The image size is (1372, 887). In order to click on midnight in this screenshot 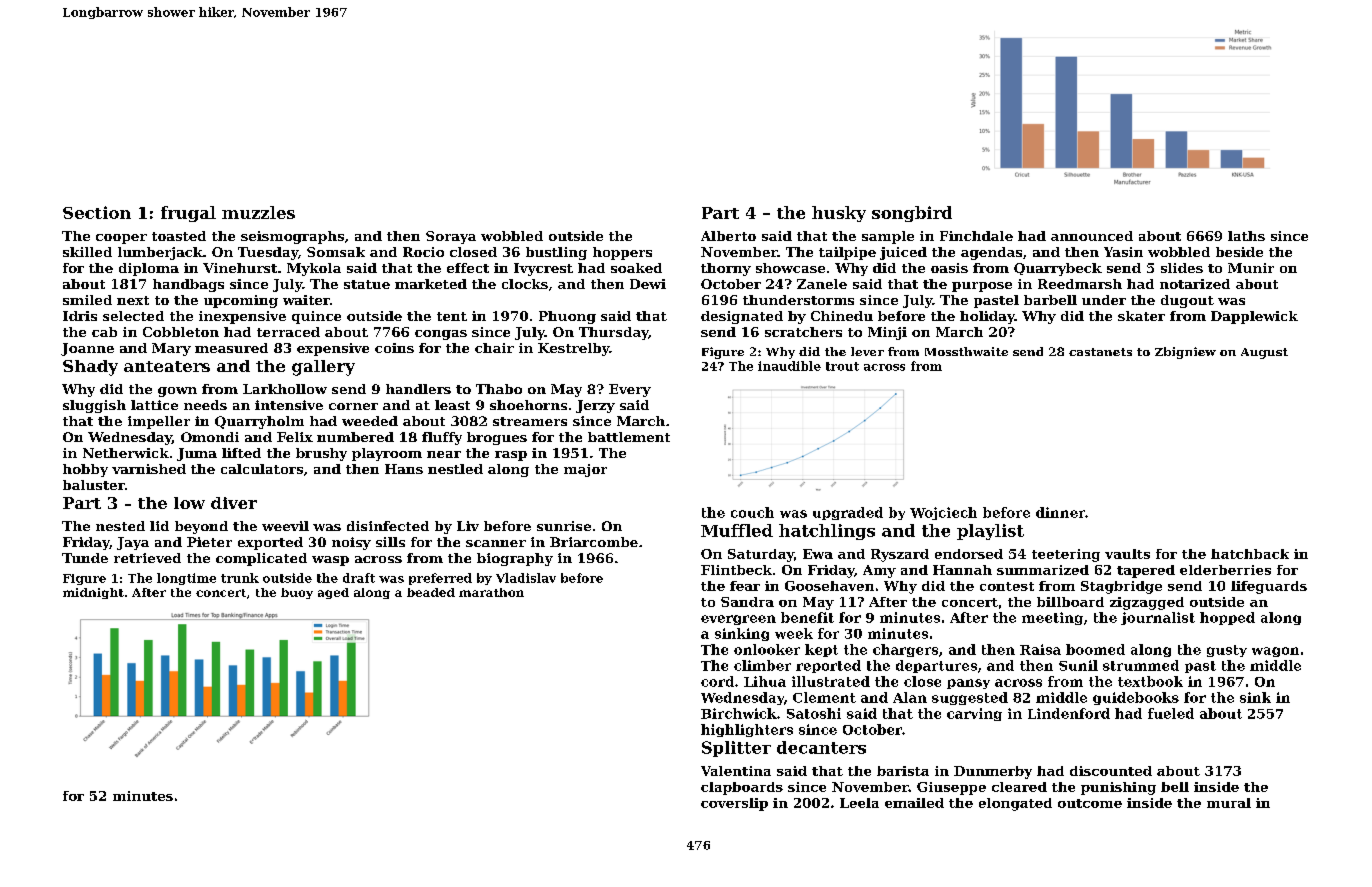, I will do `click(93, 593)`.
